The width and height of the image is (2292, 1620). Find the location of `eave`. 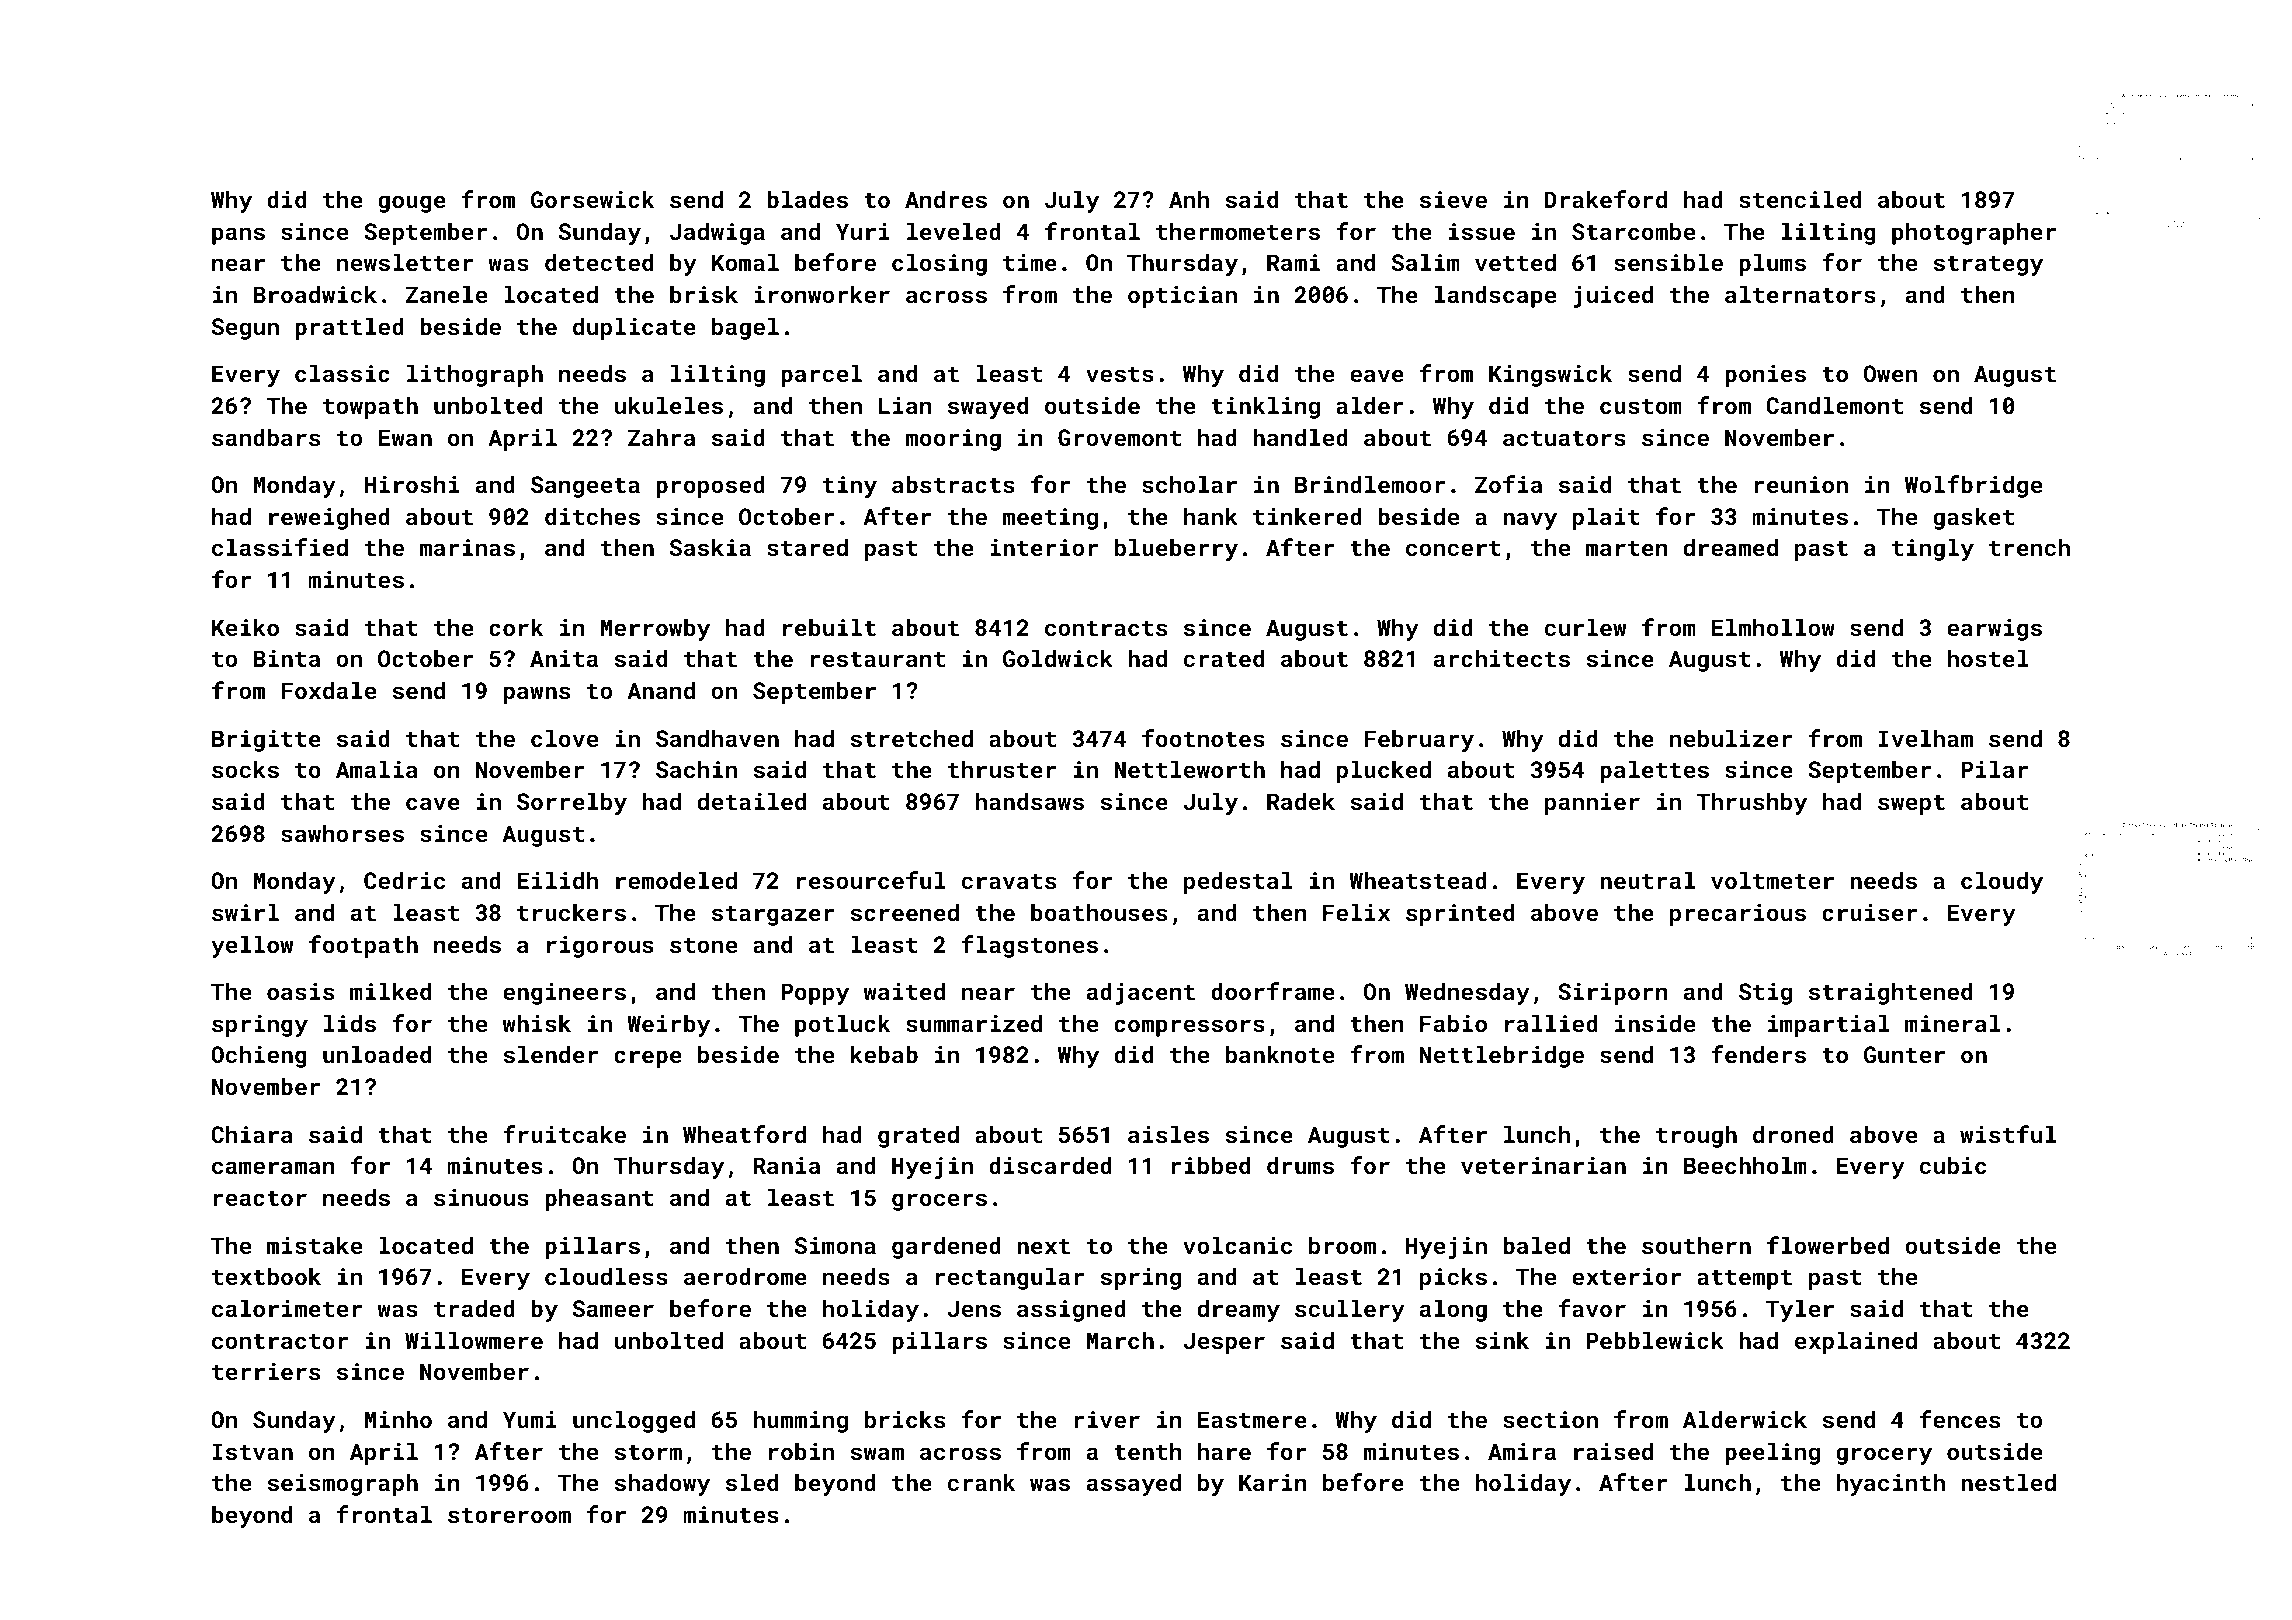

eave is located at coordinates (1377, 375).
